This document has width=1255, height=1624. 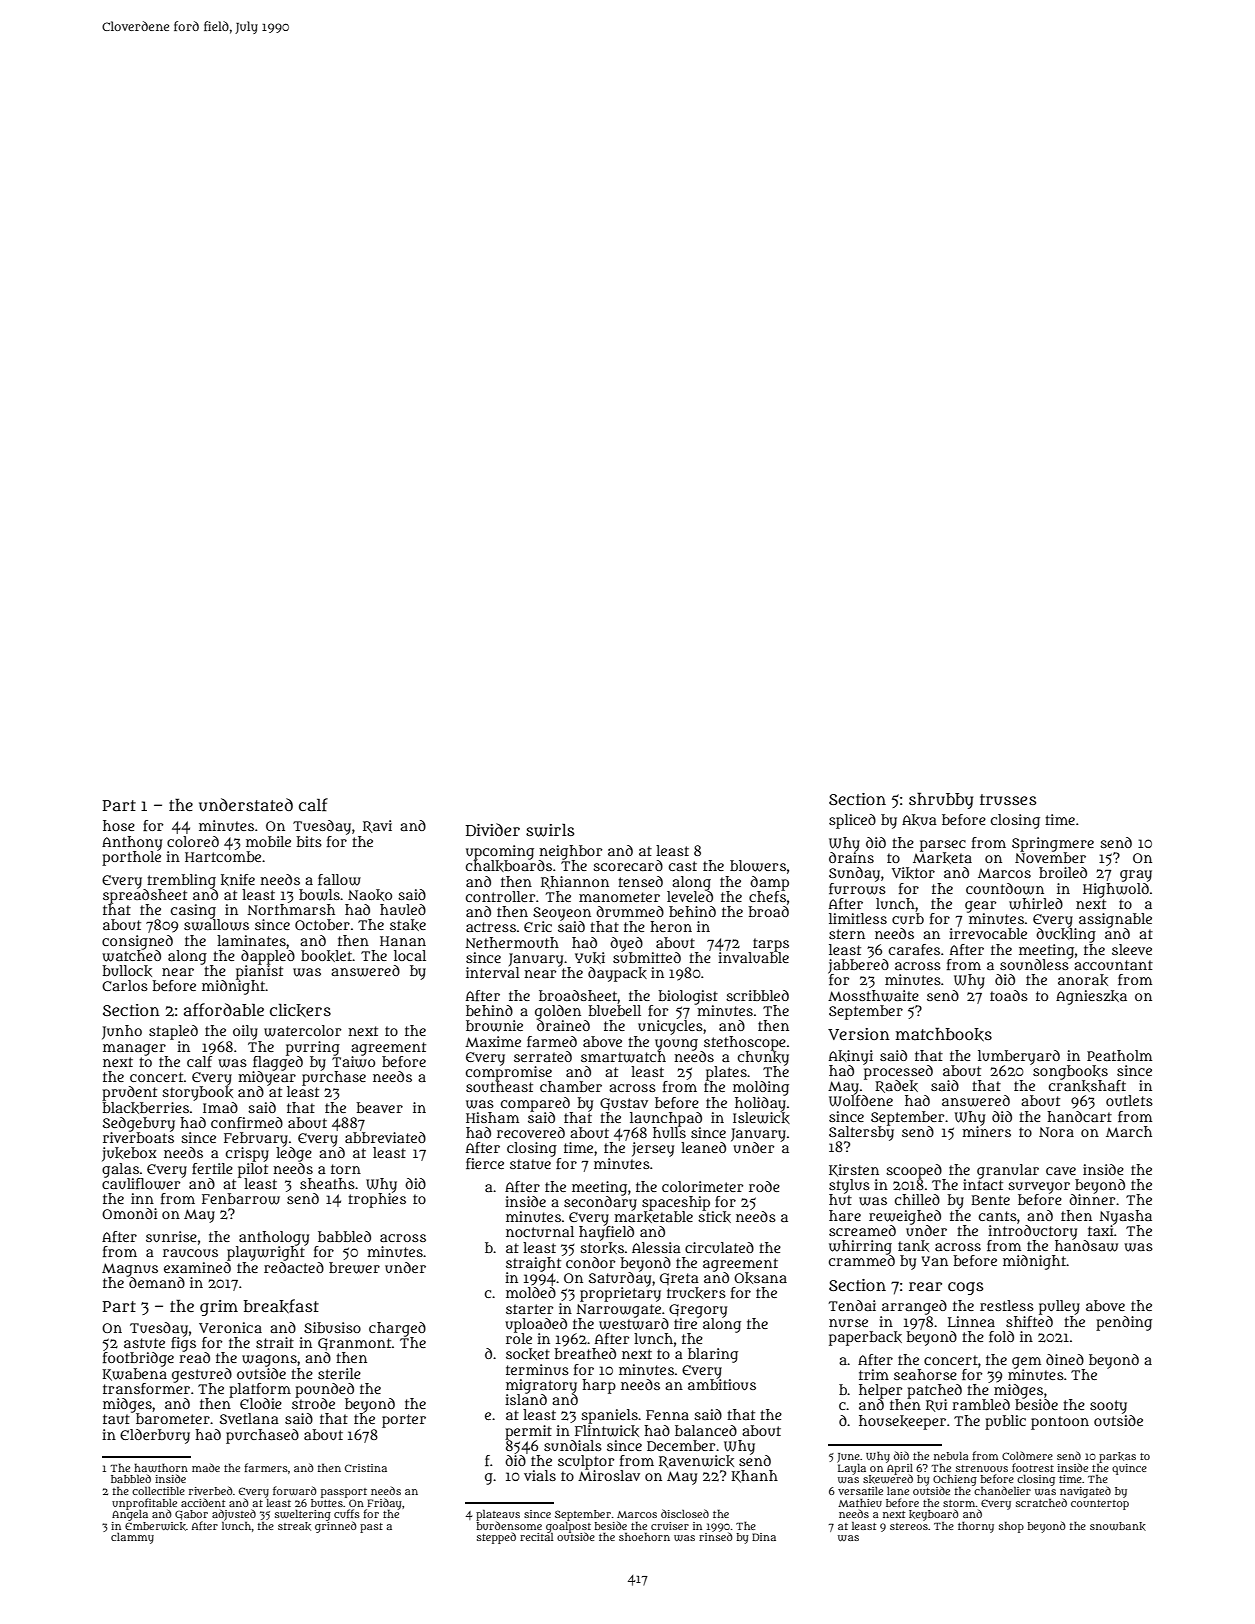 I want to click on burdensome, so click(x=509, y=1525).
